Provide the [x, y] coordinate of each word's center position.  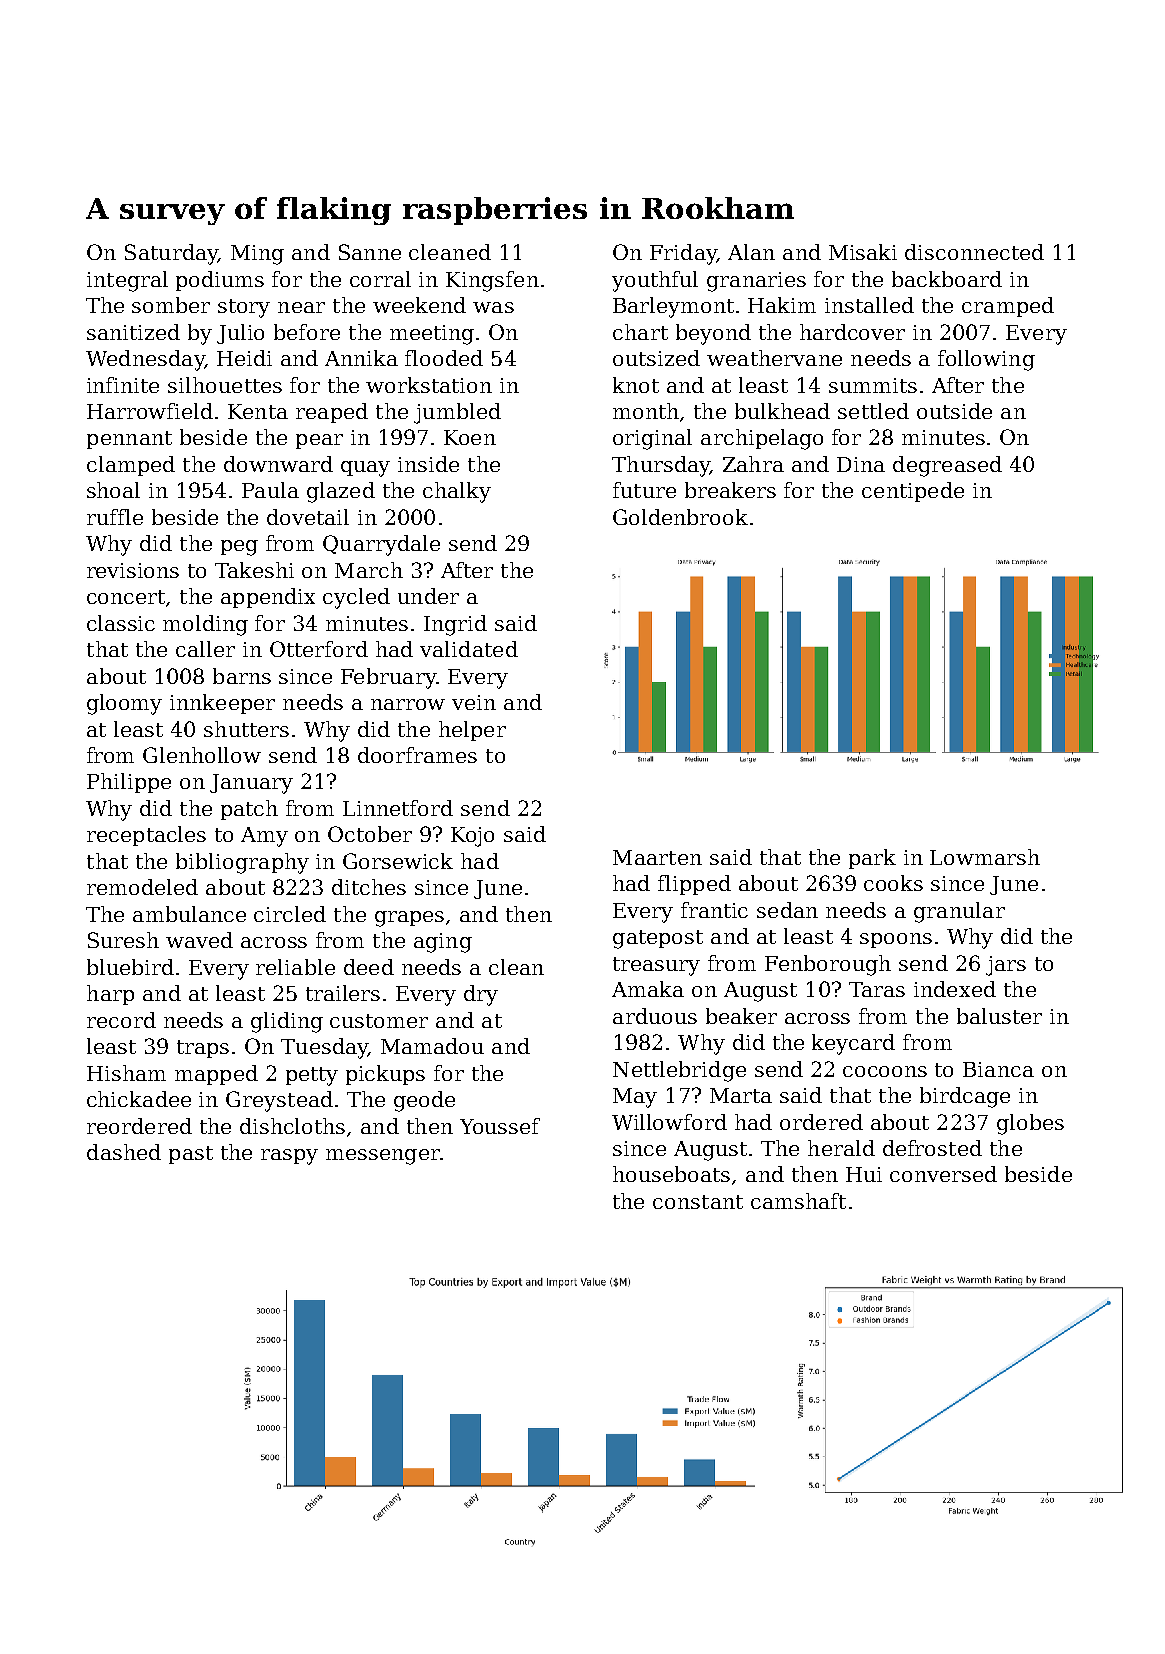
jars [1006, 966]
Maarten [657, 857]
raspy [289, 1157]
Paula [270, 490]
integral [127, 281]
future [644, 490]
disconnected [974, 252]
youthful [655, 281]
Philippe [129, 783]
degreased [947, 466]
